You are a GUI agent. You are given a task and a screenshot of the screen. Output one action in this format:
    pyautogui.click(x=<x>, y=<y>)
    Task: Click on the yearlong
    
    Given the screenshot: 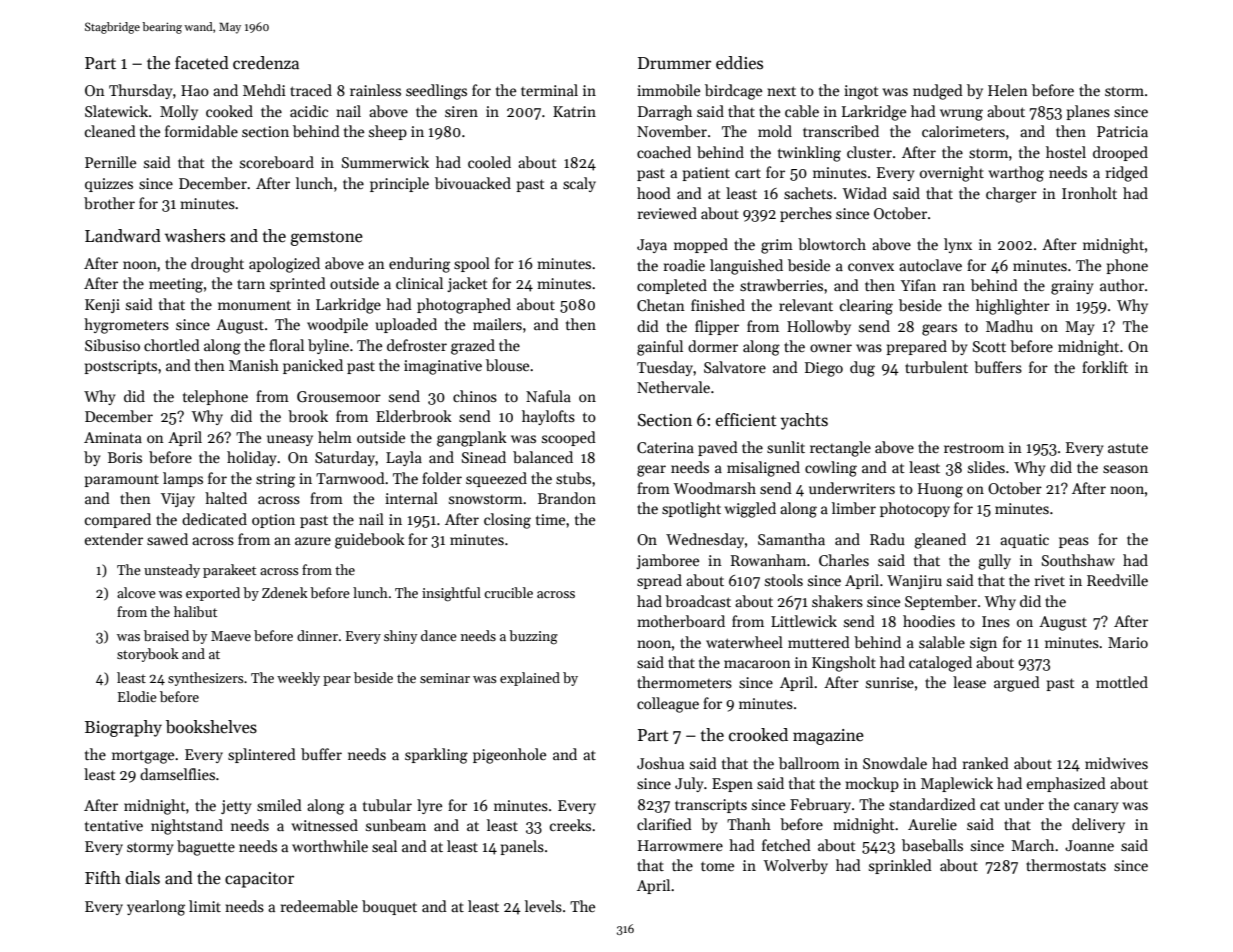 What is the action you would take?
    pyautogui.click(x=156, y=908)
